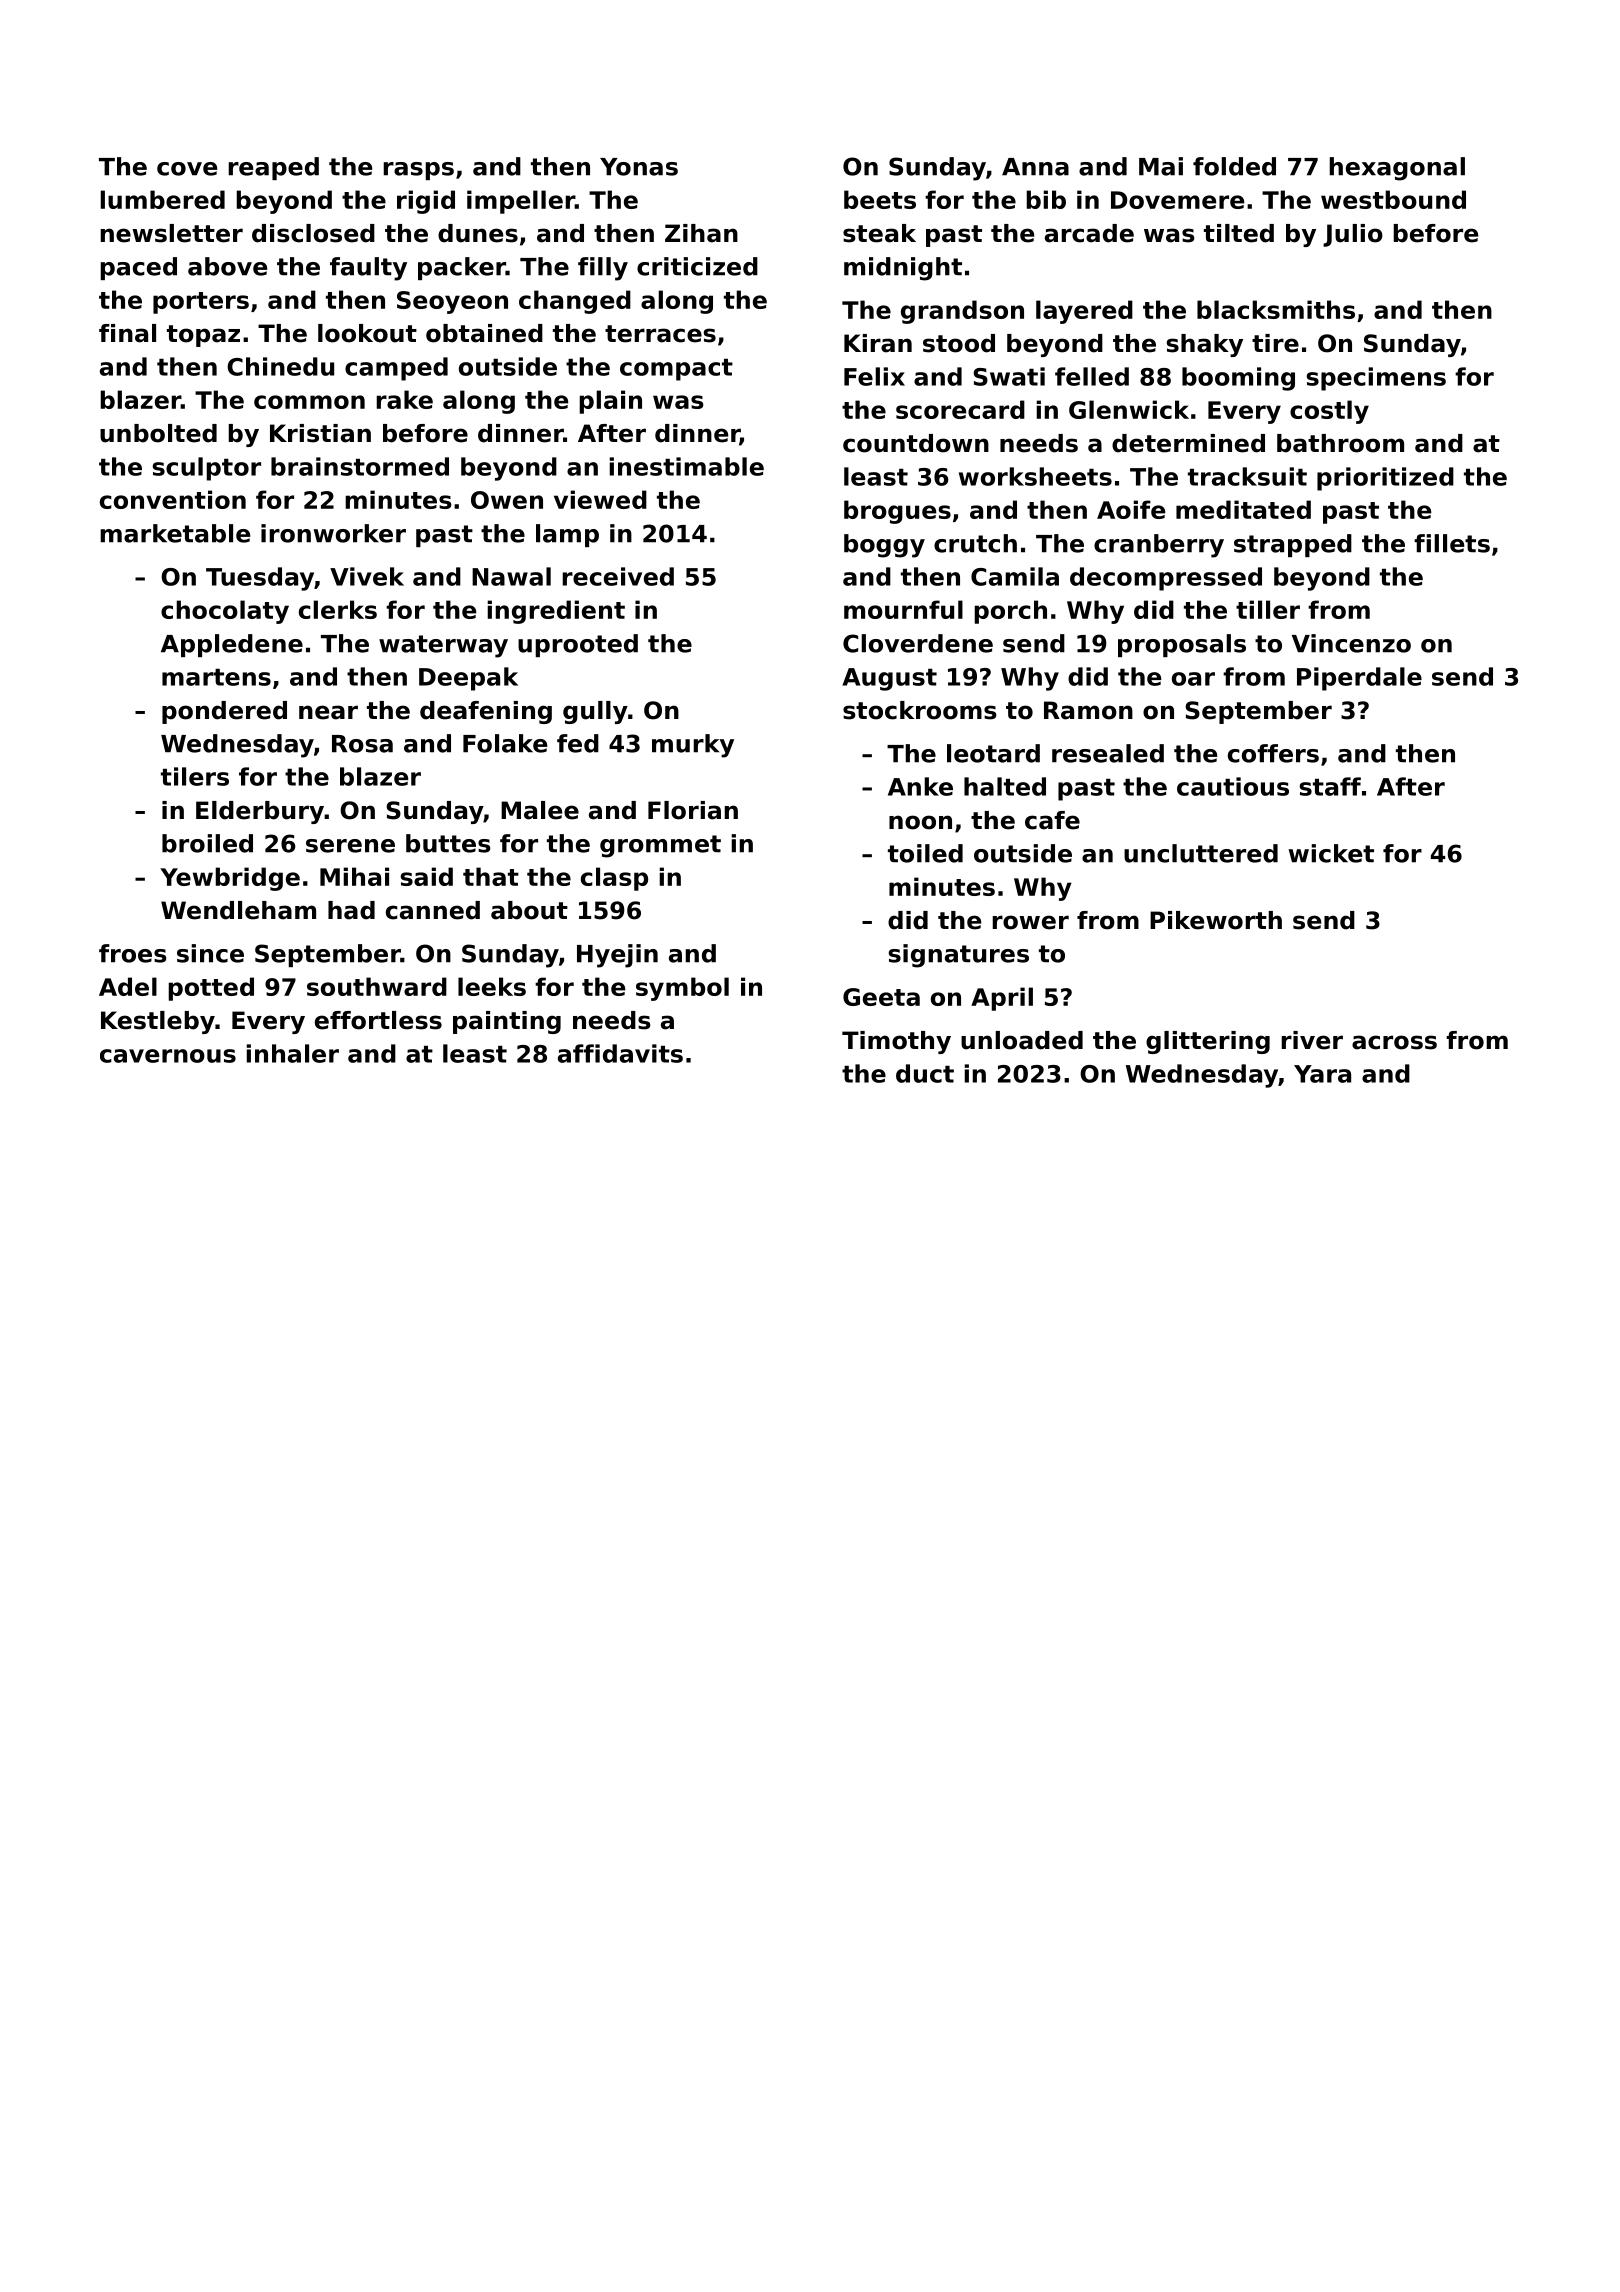  Describe the element at coordinates (426, 202) in the page. I see `rigid` at that location.
